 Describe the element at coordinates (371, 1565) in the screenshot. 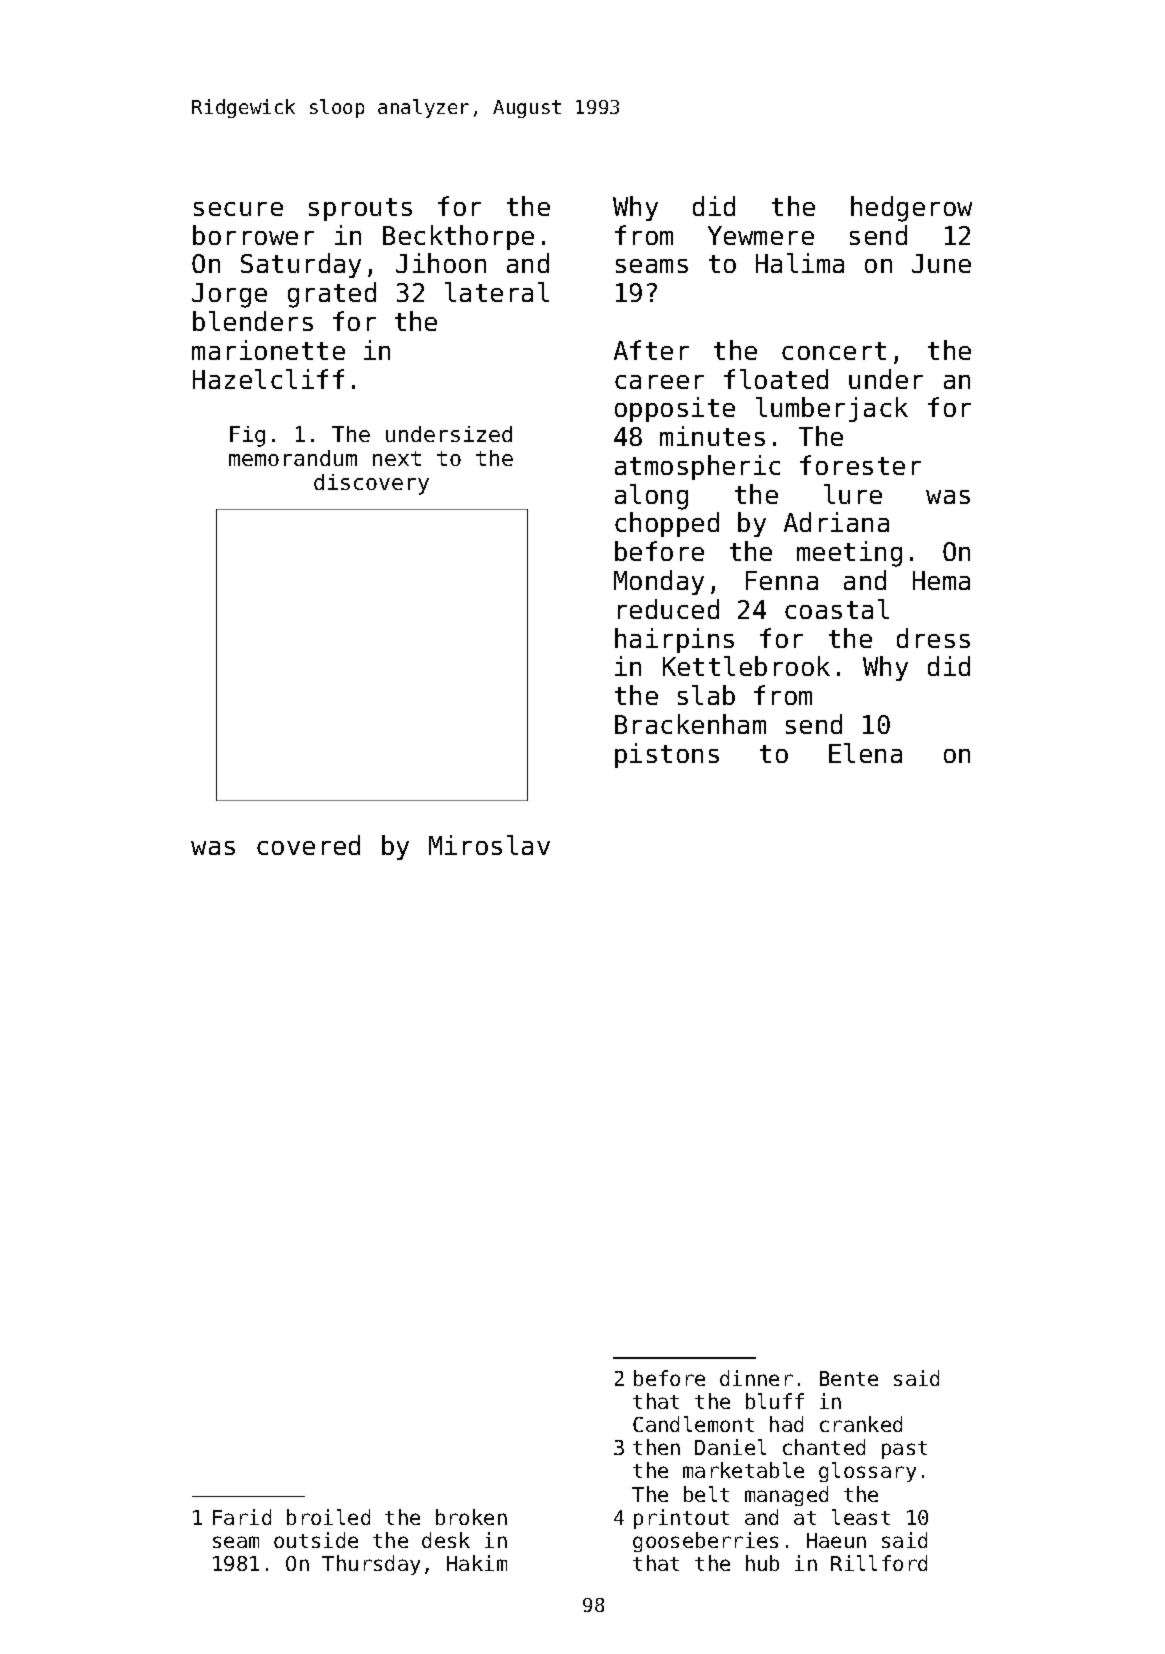

I see `Thursday` at that location.
